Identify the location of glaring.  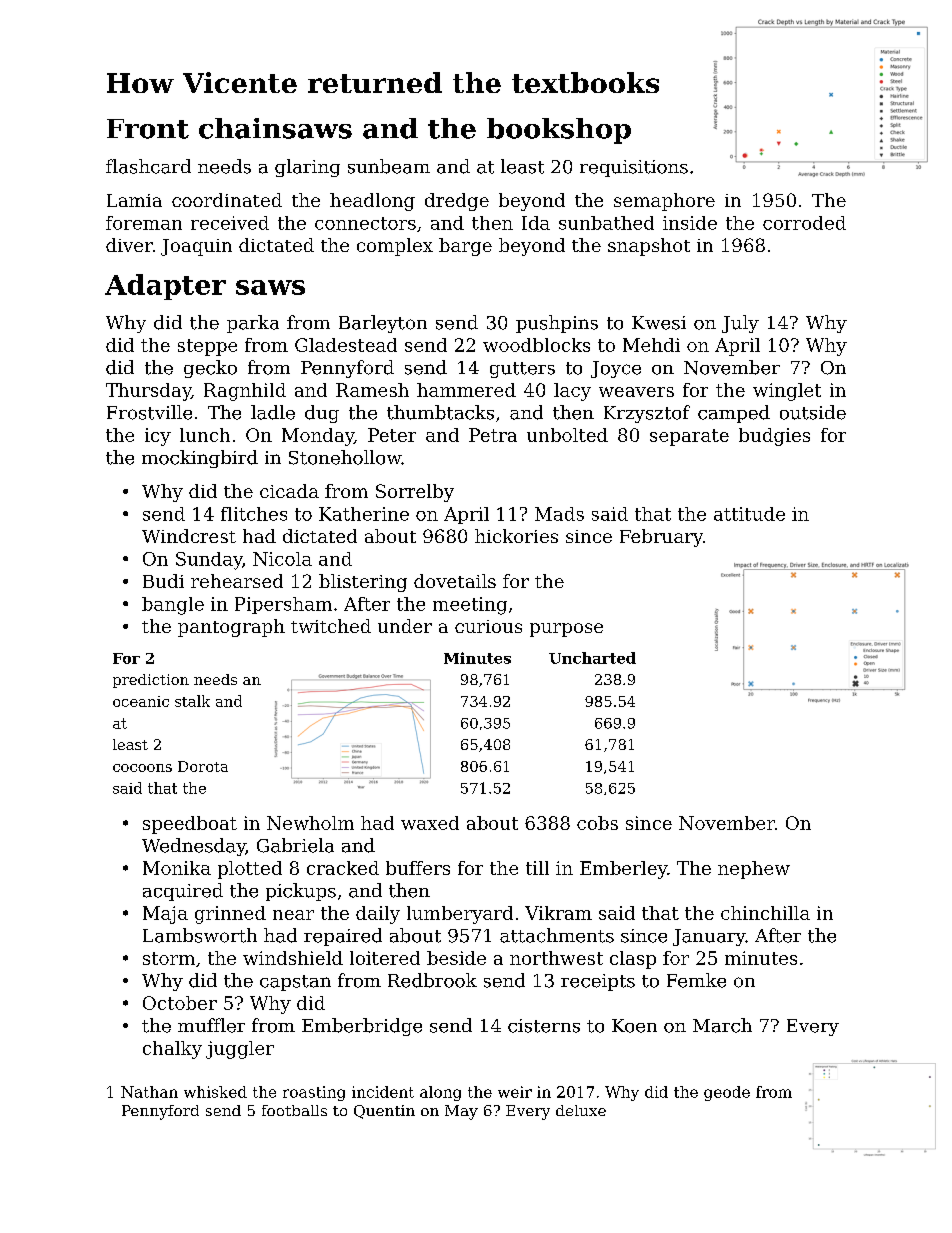
(307, 168).
